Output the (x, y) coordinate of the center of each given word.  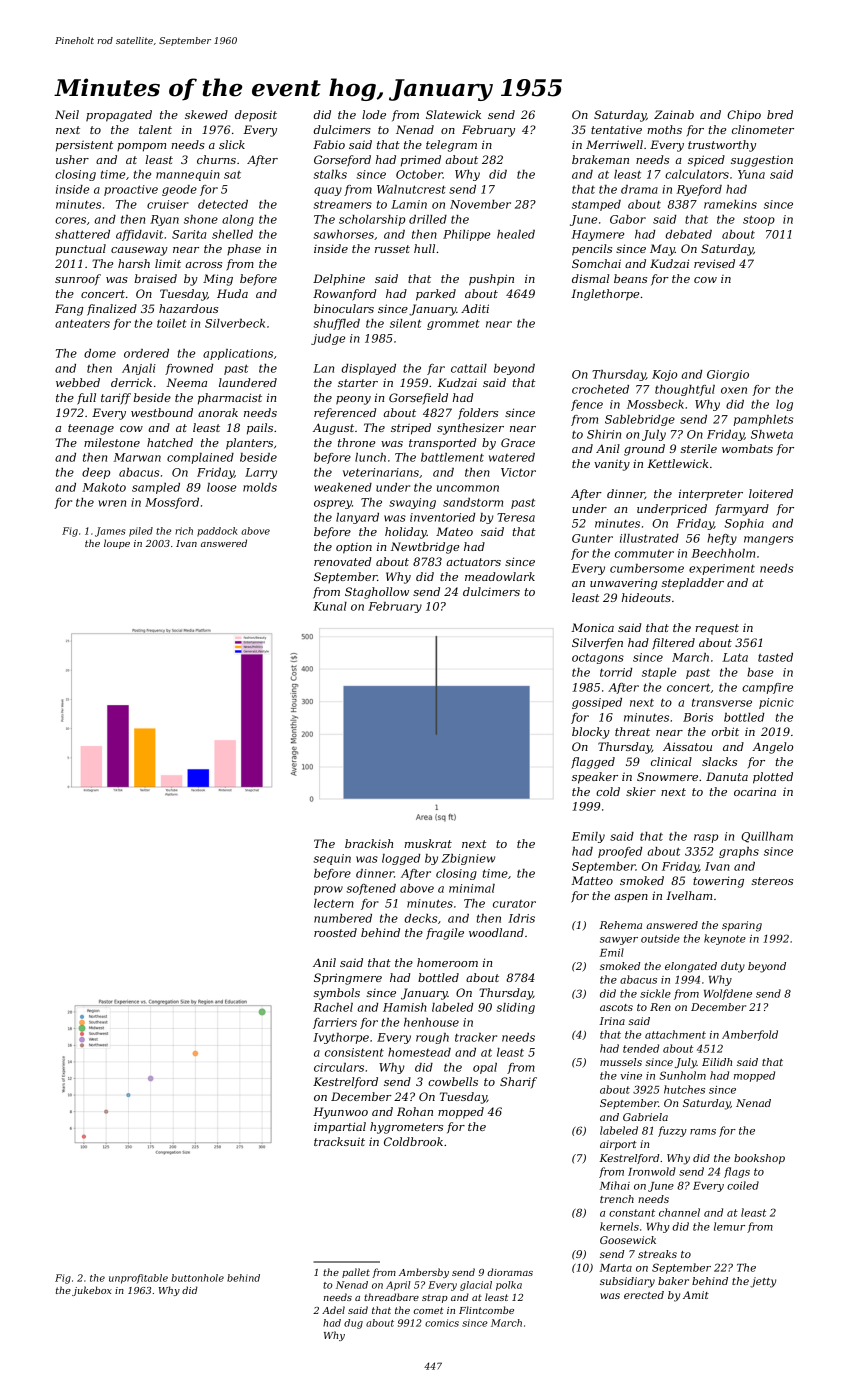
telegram (451, 146)
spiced (706, 161)
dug (353, 1324)
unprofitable (138, 1279)
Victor (518, 472)
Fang (69, 310)
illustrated (649, 538)
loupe (117, 544)
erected (644, 1295)
